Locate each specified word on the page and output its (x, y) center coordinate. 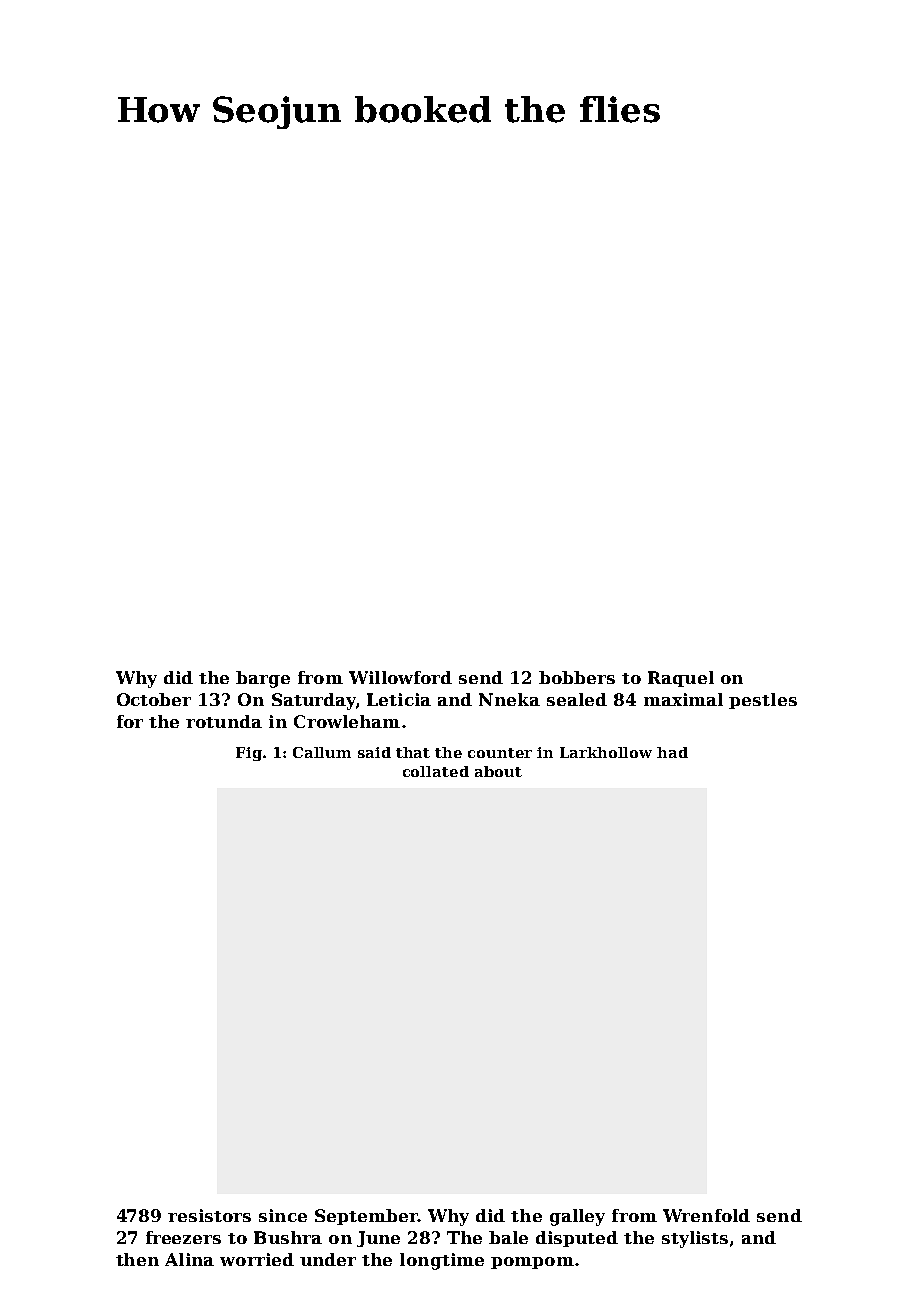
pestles (763, 701)
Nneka (509, 699)
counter (500, 753)
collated (436, 771)
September (366, 1217)
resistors (209, 1215)
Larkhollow (606, 752)
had (672, 752)
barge (263, 679)
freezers (183, 1237)
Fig (249, 754)
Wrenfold (706, 1215)
